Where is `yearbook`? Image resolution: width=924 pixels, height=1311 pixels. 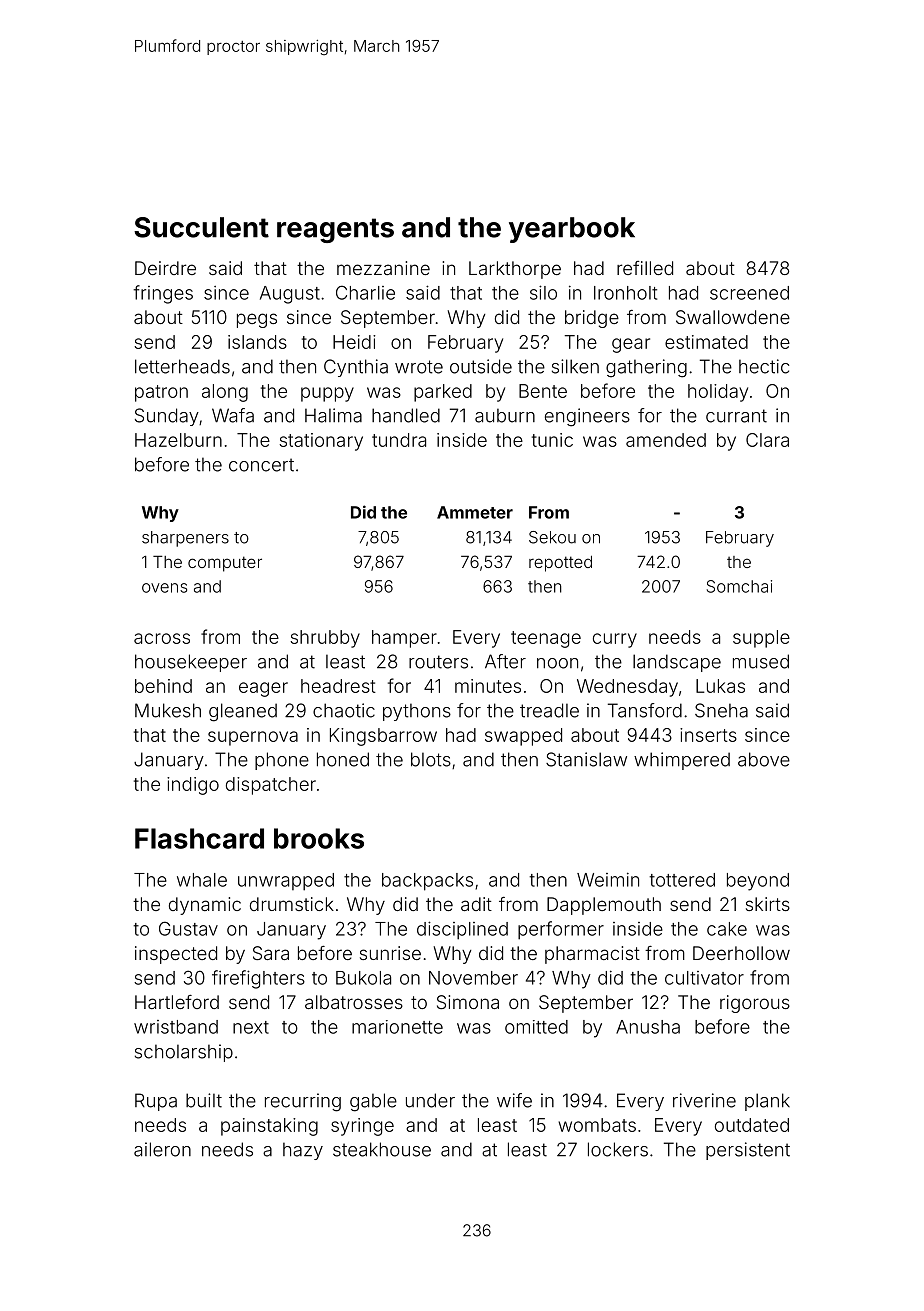 yearbook is located at coordinates (572, 230).
